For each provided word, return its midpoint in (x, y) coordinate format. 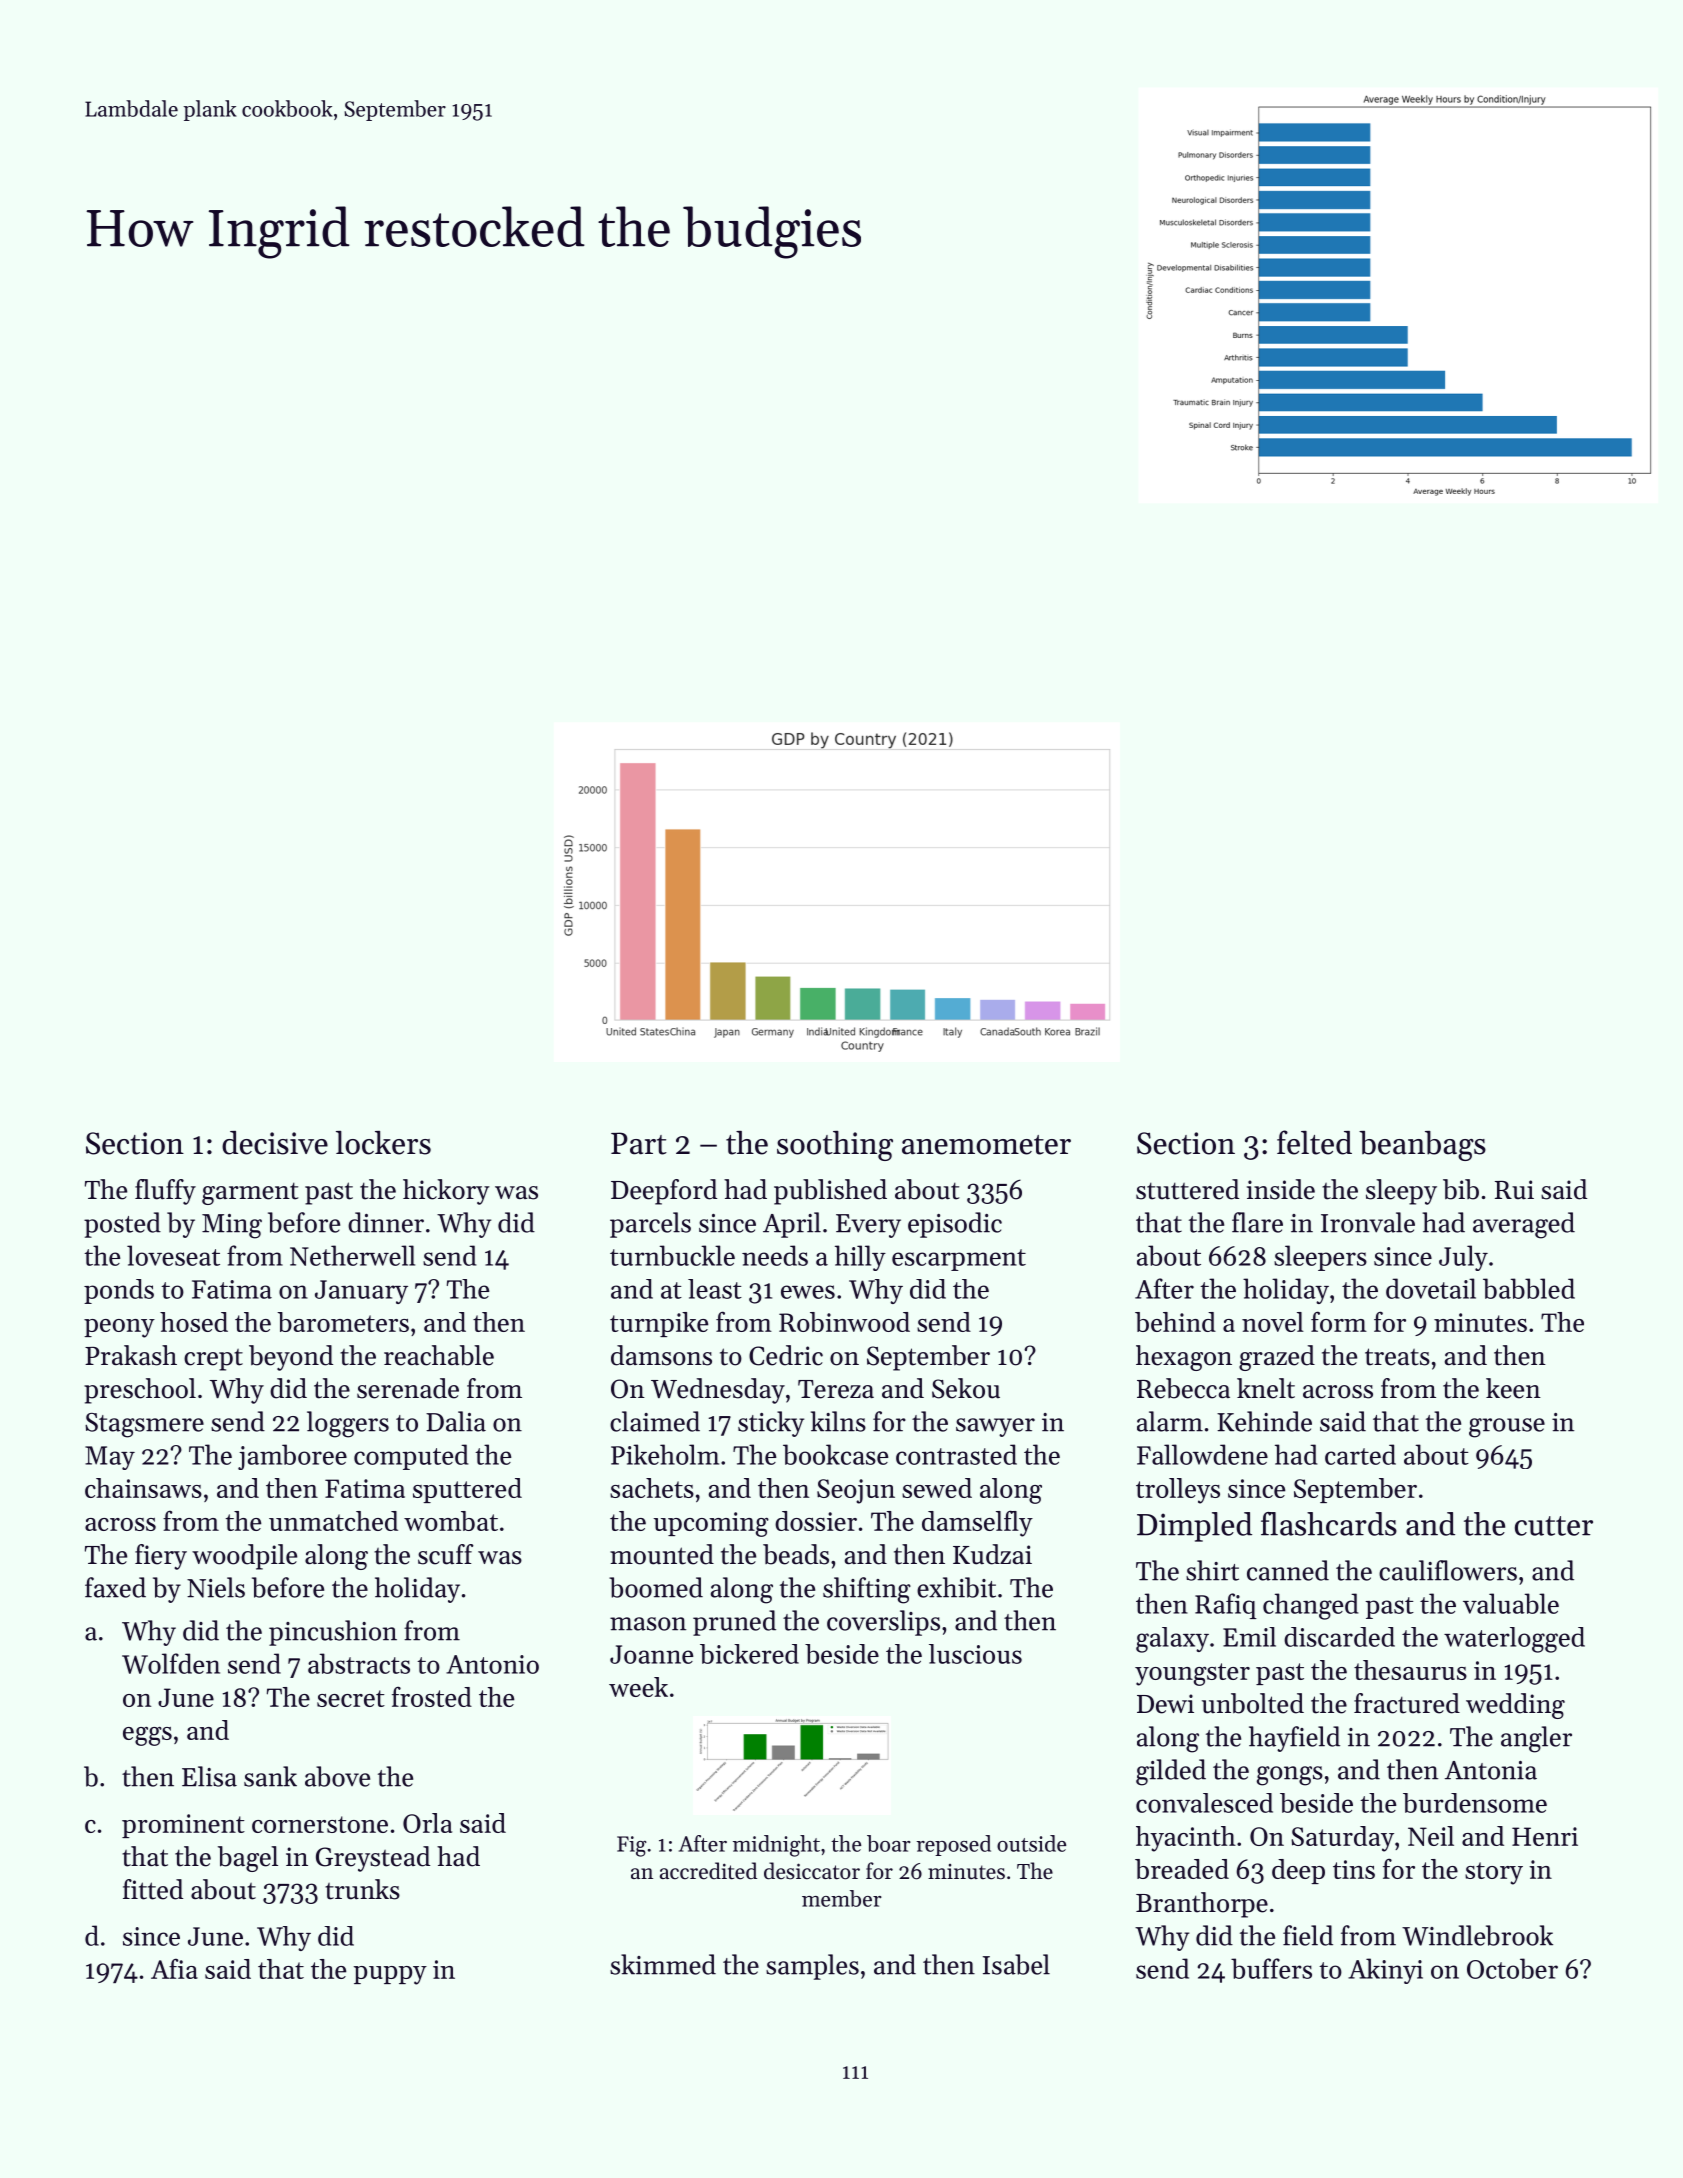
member (842, 1898)
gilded (1171, 1772)
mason (648, 1624)
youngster (1192, 1674)
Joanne (651, 1654)
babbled (1529, 1288)
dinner (386, 1222)
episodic (955, 1225)
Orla (427, 1823)
